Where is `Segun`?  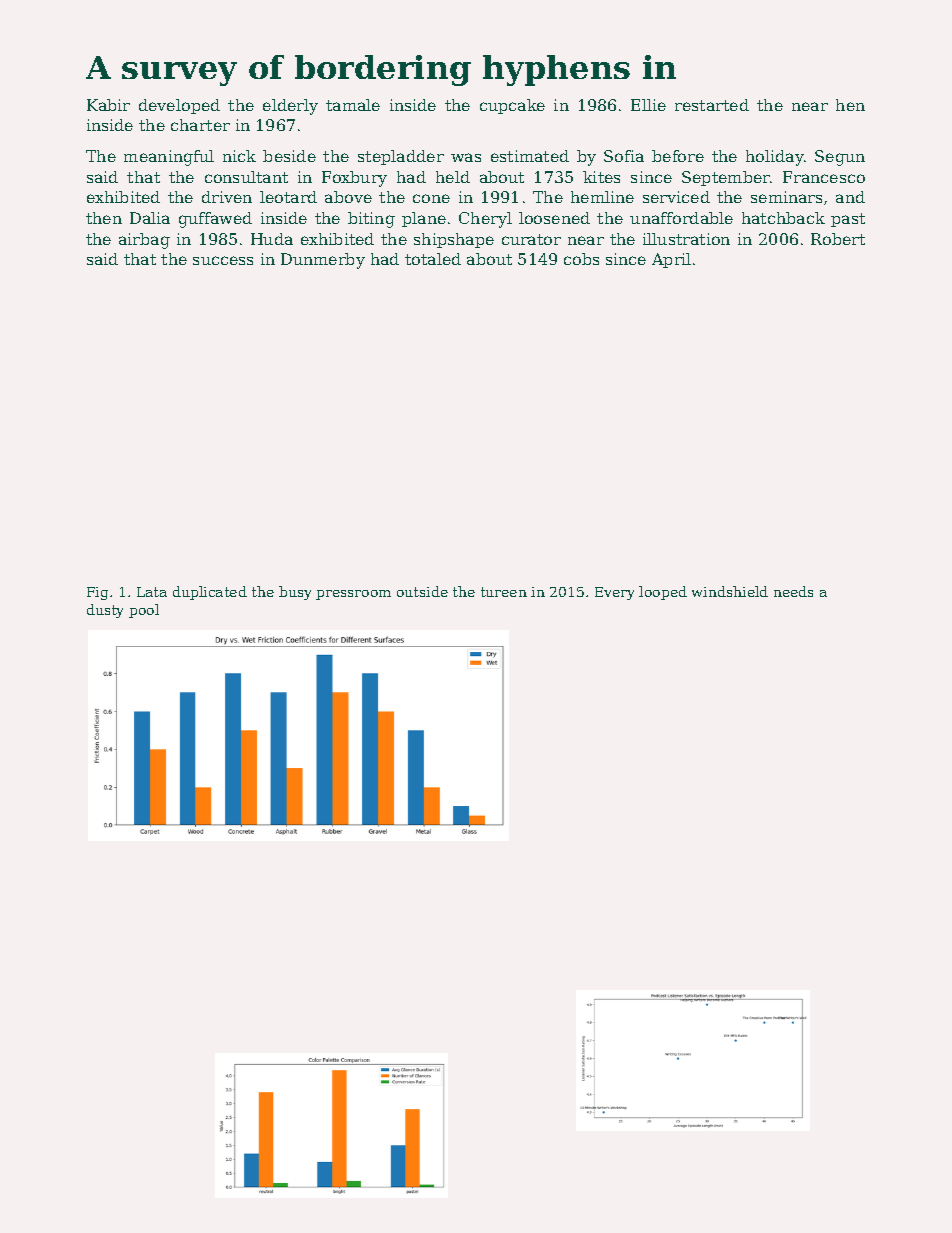
Segun is located at coordinates (840, 158).
